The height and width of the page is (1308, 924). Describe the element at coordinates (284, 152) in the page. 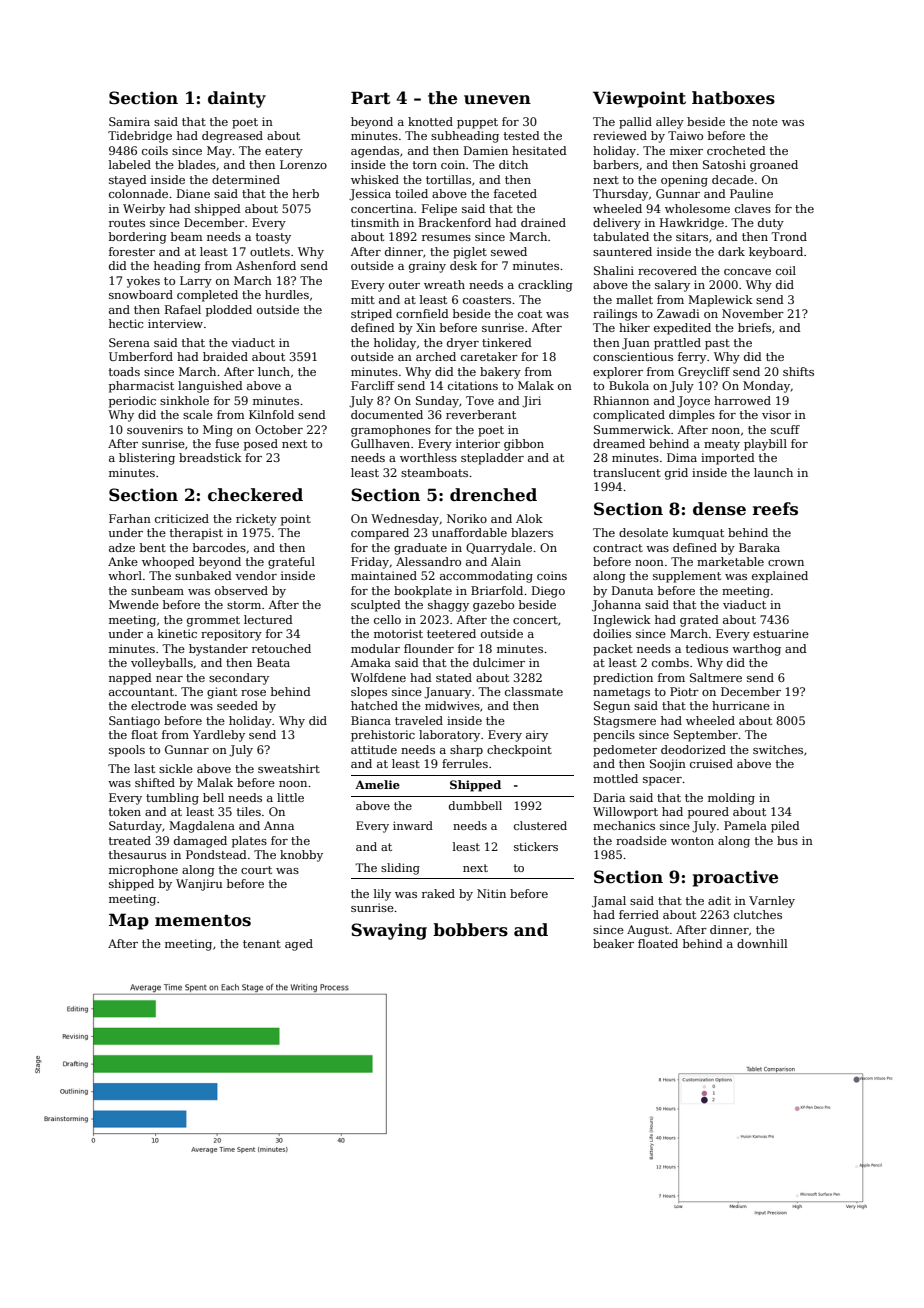

I see `eatery` at that location.
